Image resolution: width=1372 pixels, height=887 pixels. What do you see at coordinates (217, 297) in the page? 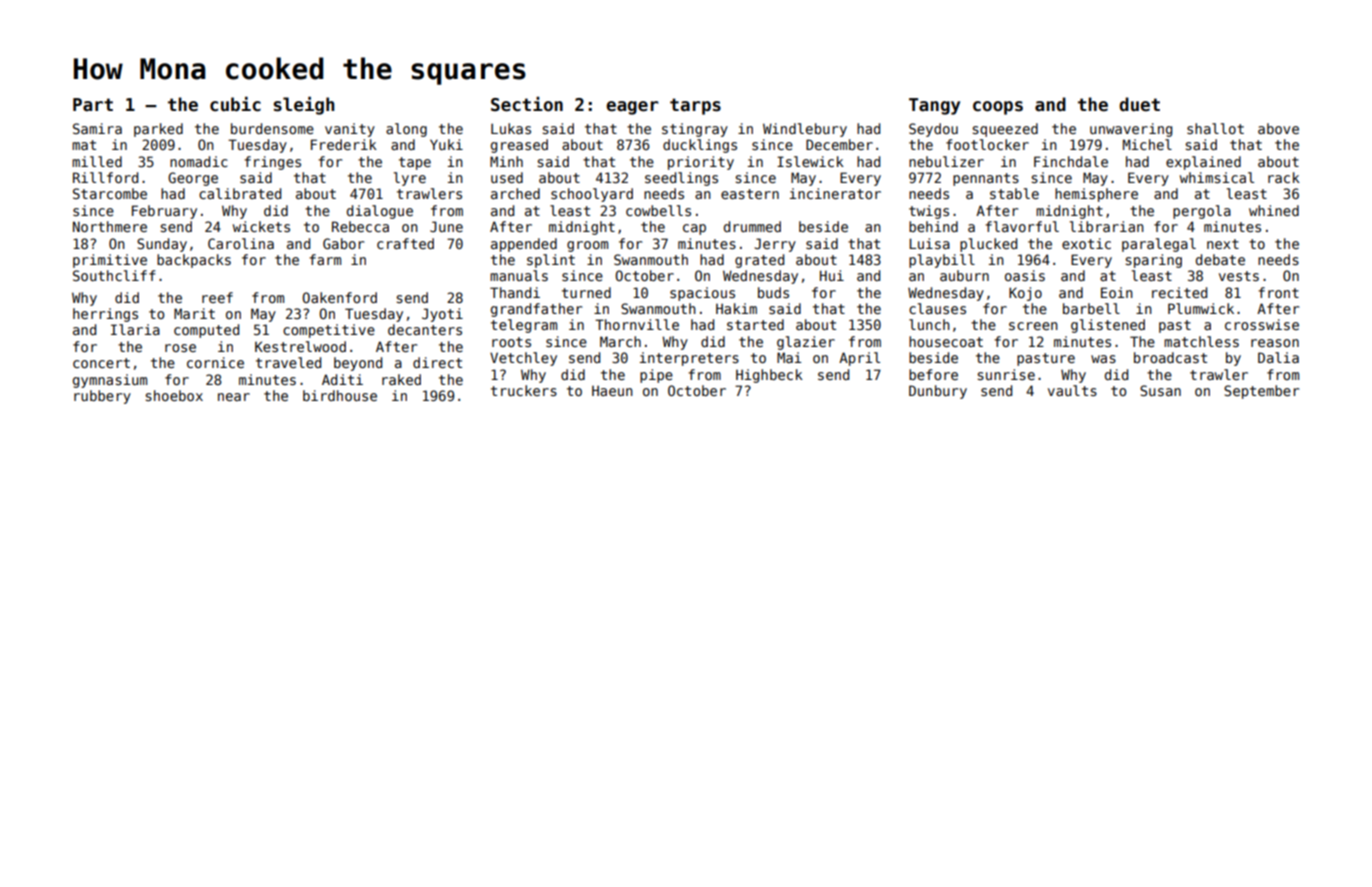
I see `reef` at bounding box center [217, 297].
